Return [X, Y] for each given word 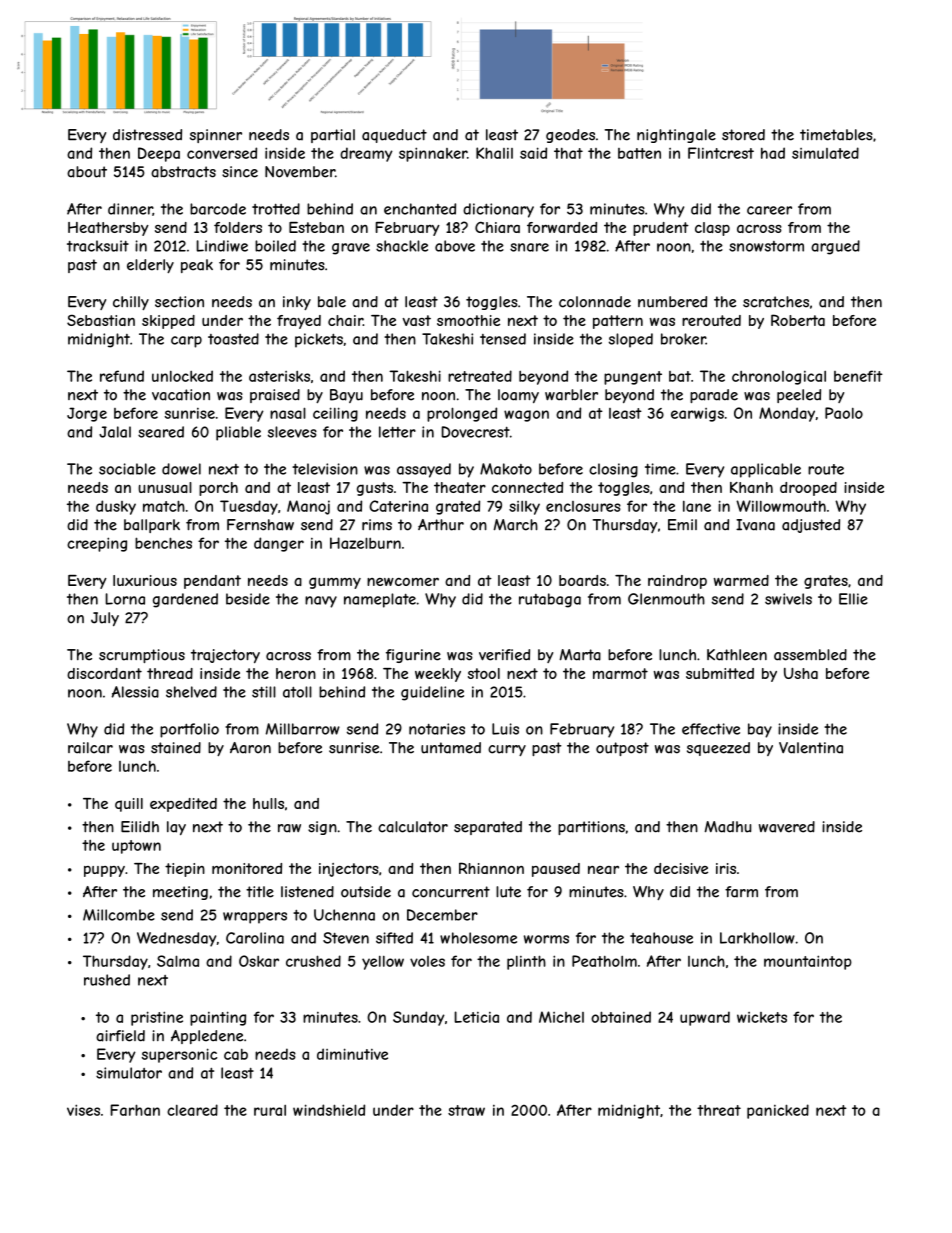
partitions [591, 828]
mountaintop [808, 962]
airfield [120, 1036]
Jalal [115, 432]
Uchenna [344, 915]
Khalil [494, 153]
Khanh [751, 487]
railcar [90, 748]
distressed [147, 135]
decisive [681, 868]
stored [743, 135]
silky [524, 508]
